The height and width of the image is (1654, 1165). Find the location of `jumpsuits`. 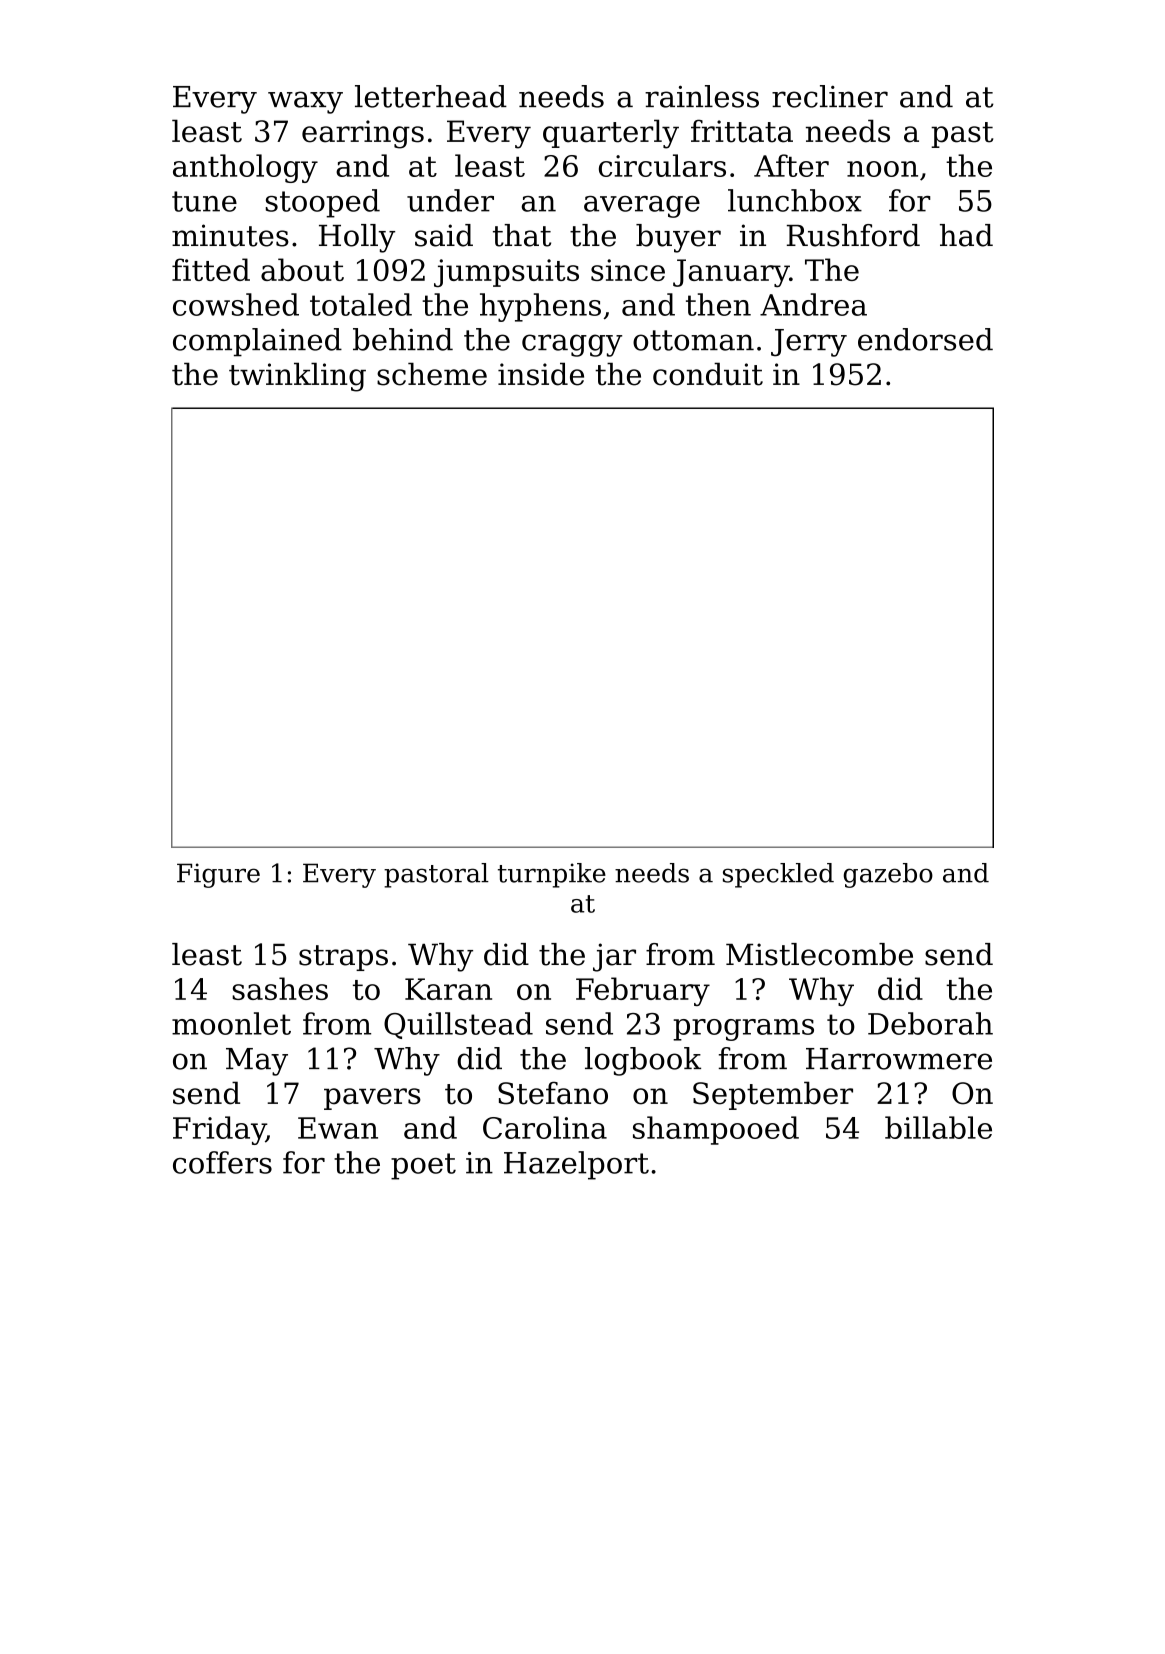

jumpsuits is located at coordinates (506, 273).
